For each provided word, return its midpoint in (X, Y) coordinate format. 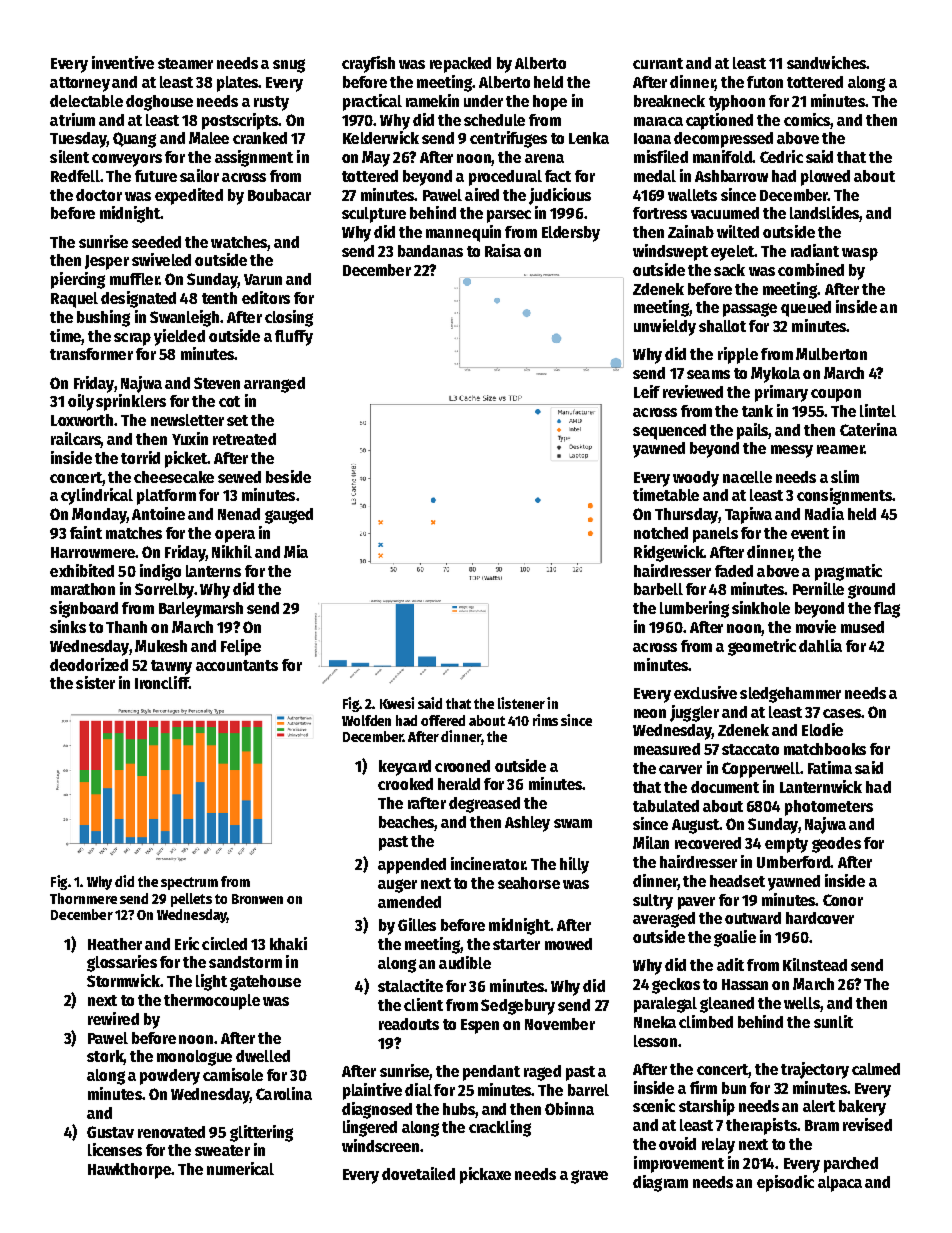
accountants (237, 665)
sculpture (374, 215)
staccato (750, 749)
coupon (836, 395)
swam (573, 823)
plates (238, 84)
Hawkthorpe (129, 1171)
